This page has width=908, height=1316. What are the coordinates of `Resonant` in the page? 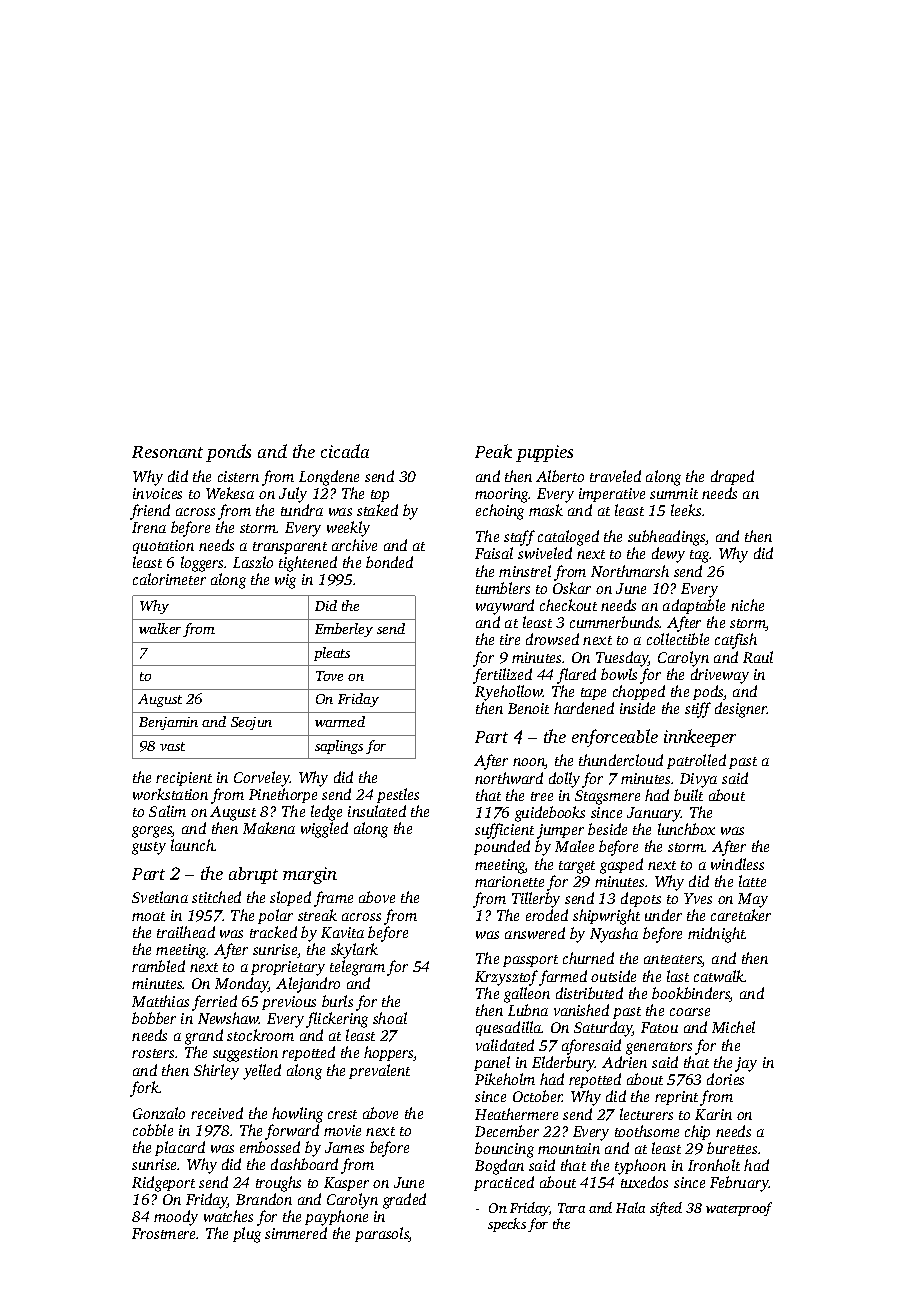 It's located at (167, 452).
